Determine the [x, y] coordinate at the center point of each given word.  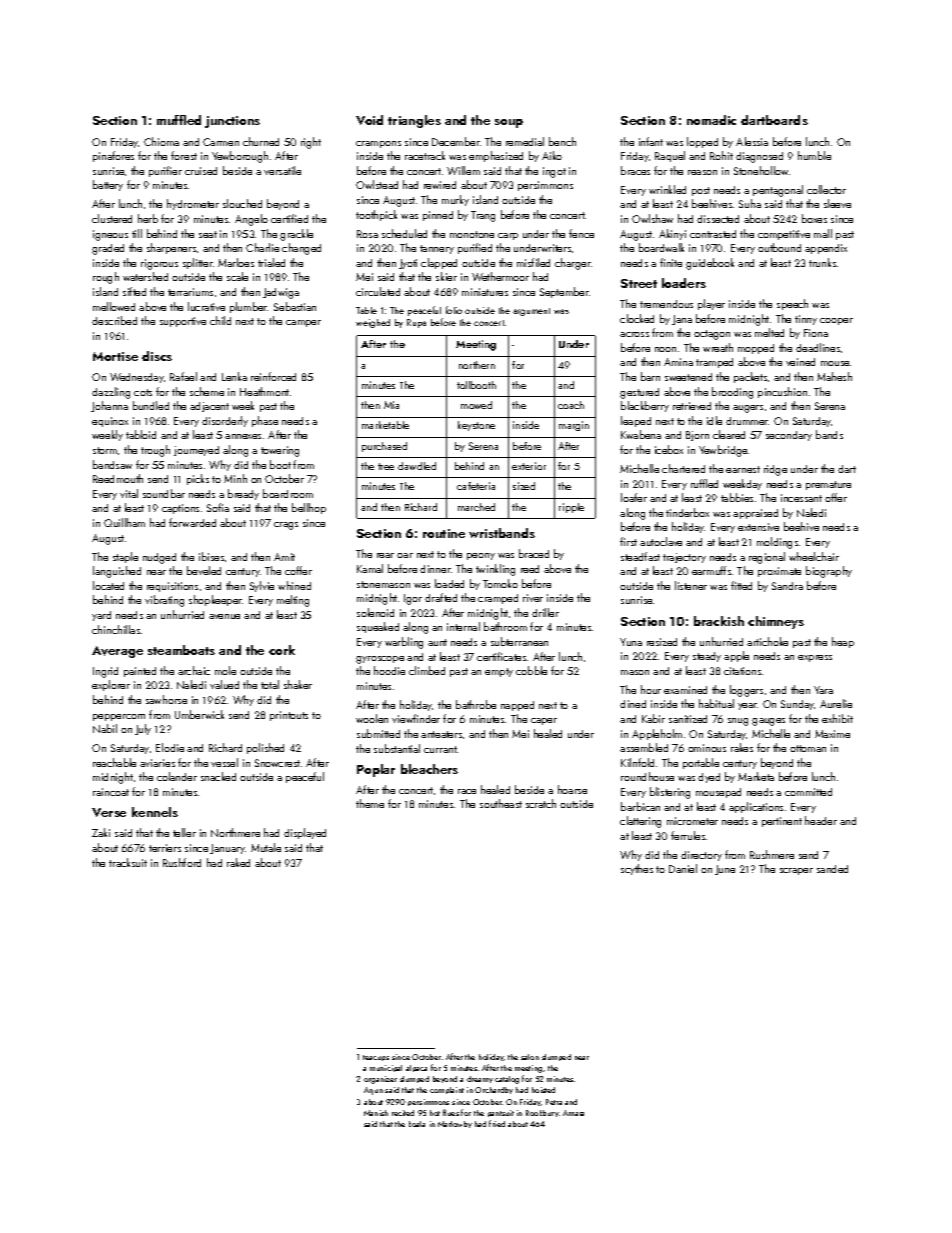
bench [562, 141]
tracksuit [128, 862]
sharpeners [171, 248]
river [533, 598]
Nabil [105, 728]
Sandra [787, 586]
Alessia [752, 141]
